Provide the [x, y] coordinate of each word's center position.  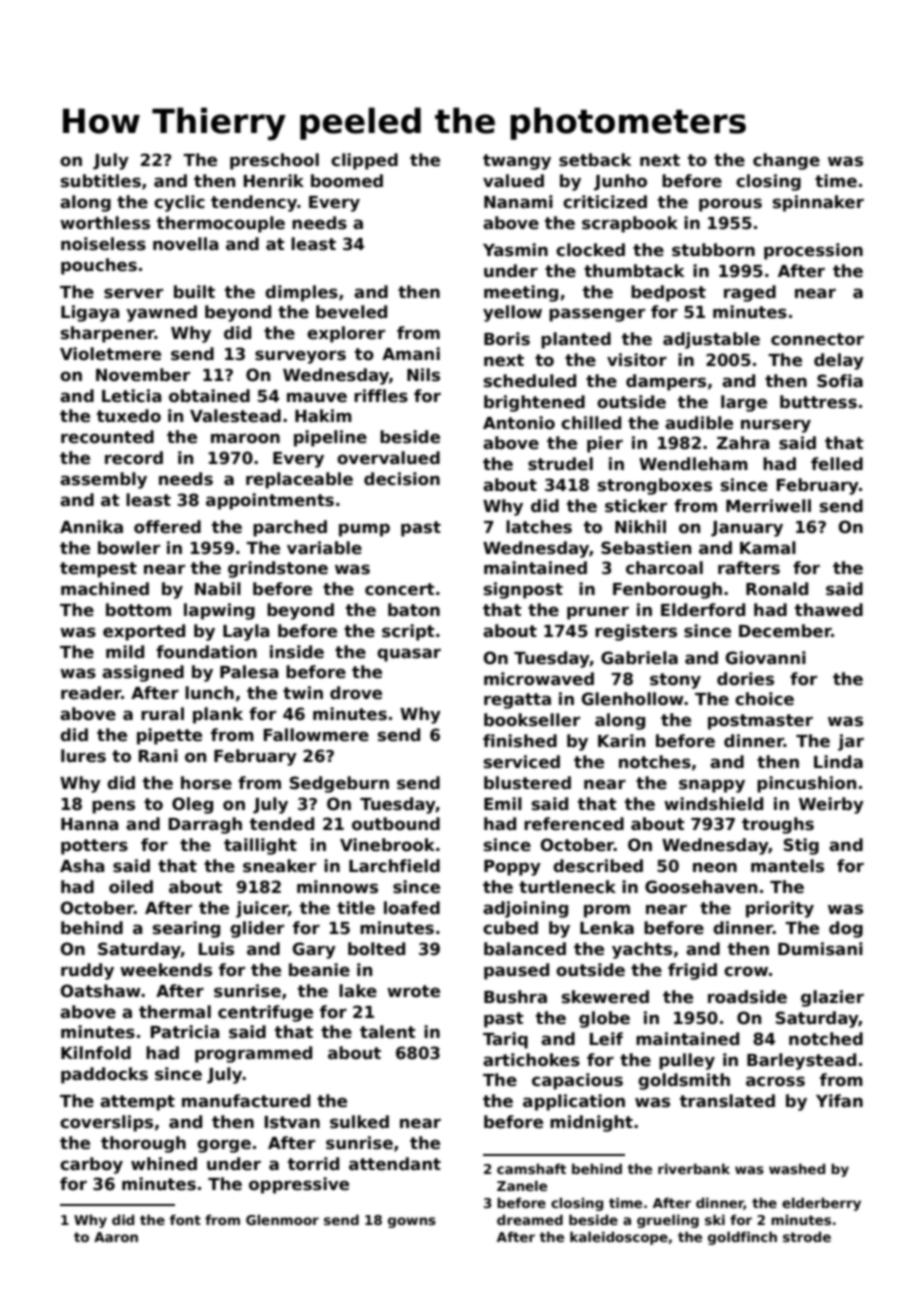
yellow [512, 313]
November [143, 375]
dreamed [530, 1219]
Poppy [512, 868]
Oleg [192, 805]
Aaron [116, 1237]
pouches [99, 266]
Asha [82, 866]
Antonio [519, 423]
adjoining [525, 909]
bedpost [668, 293]
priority [780, 909]
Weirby [831, 805]
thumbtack [634, 271]
